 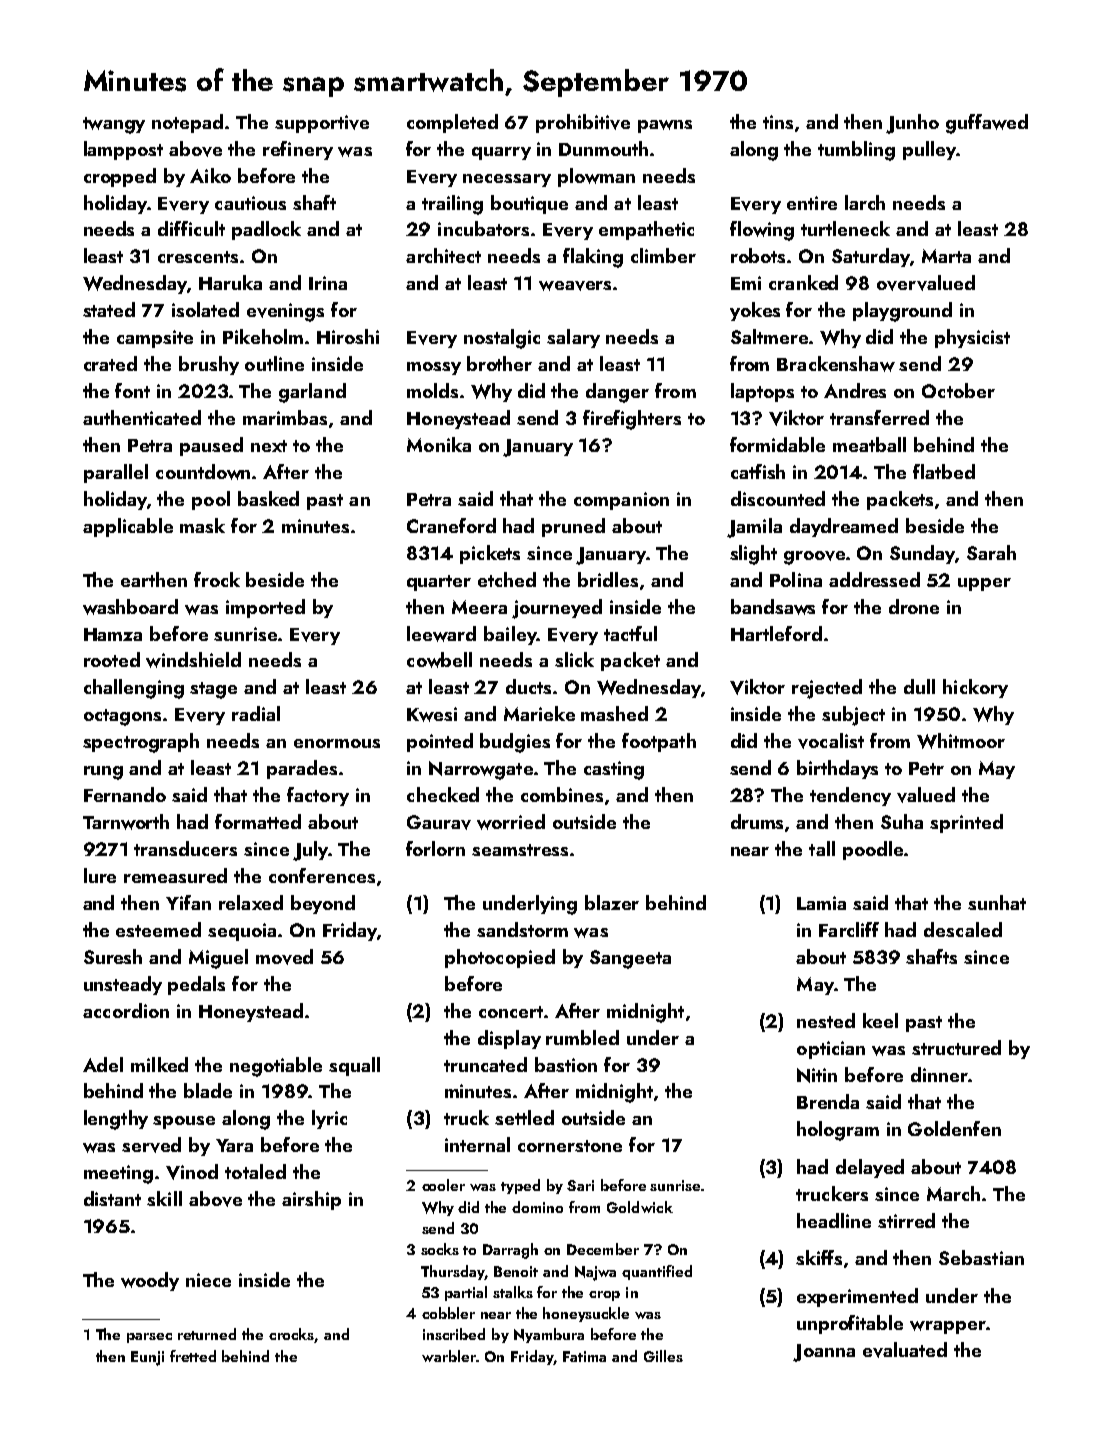 I want to click on guffawed, so click(x=987, y=124).
